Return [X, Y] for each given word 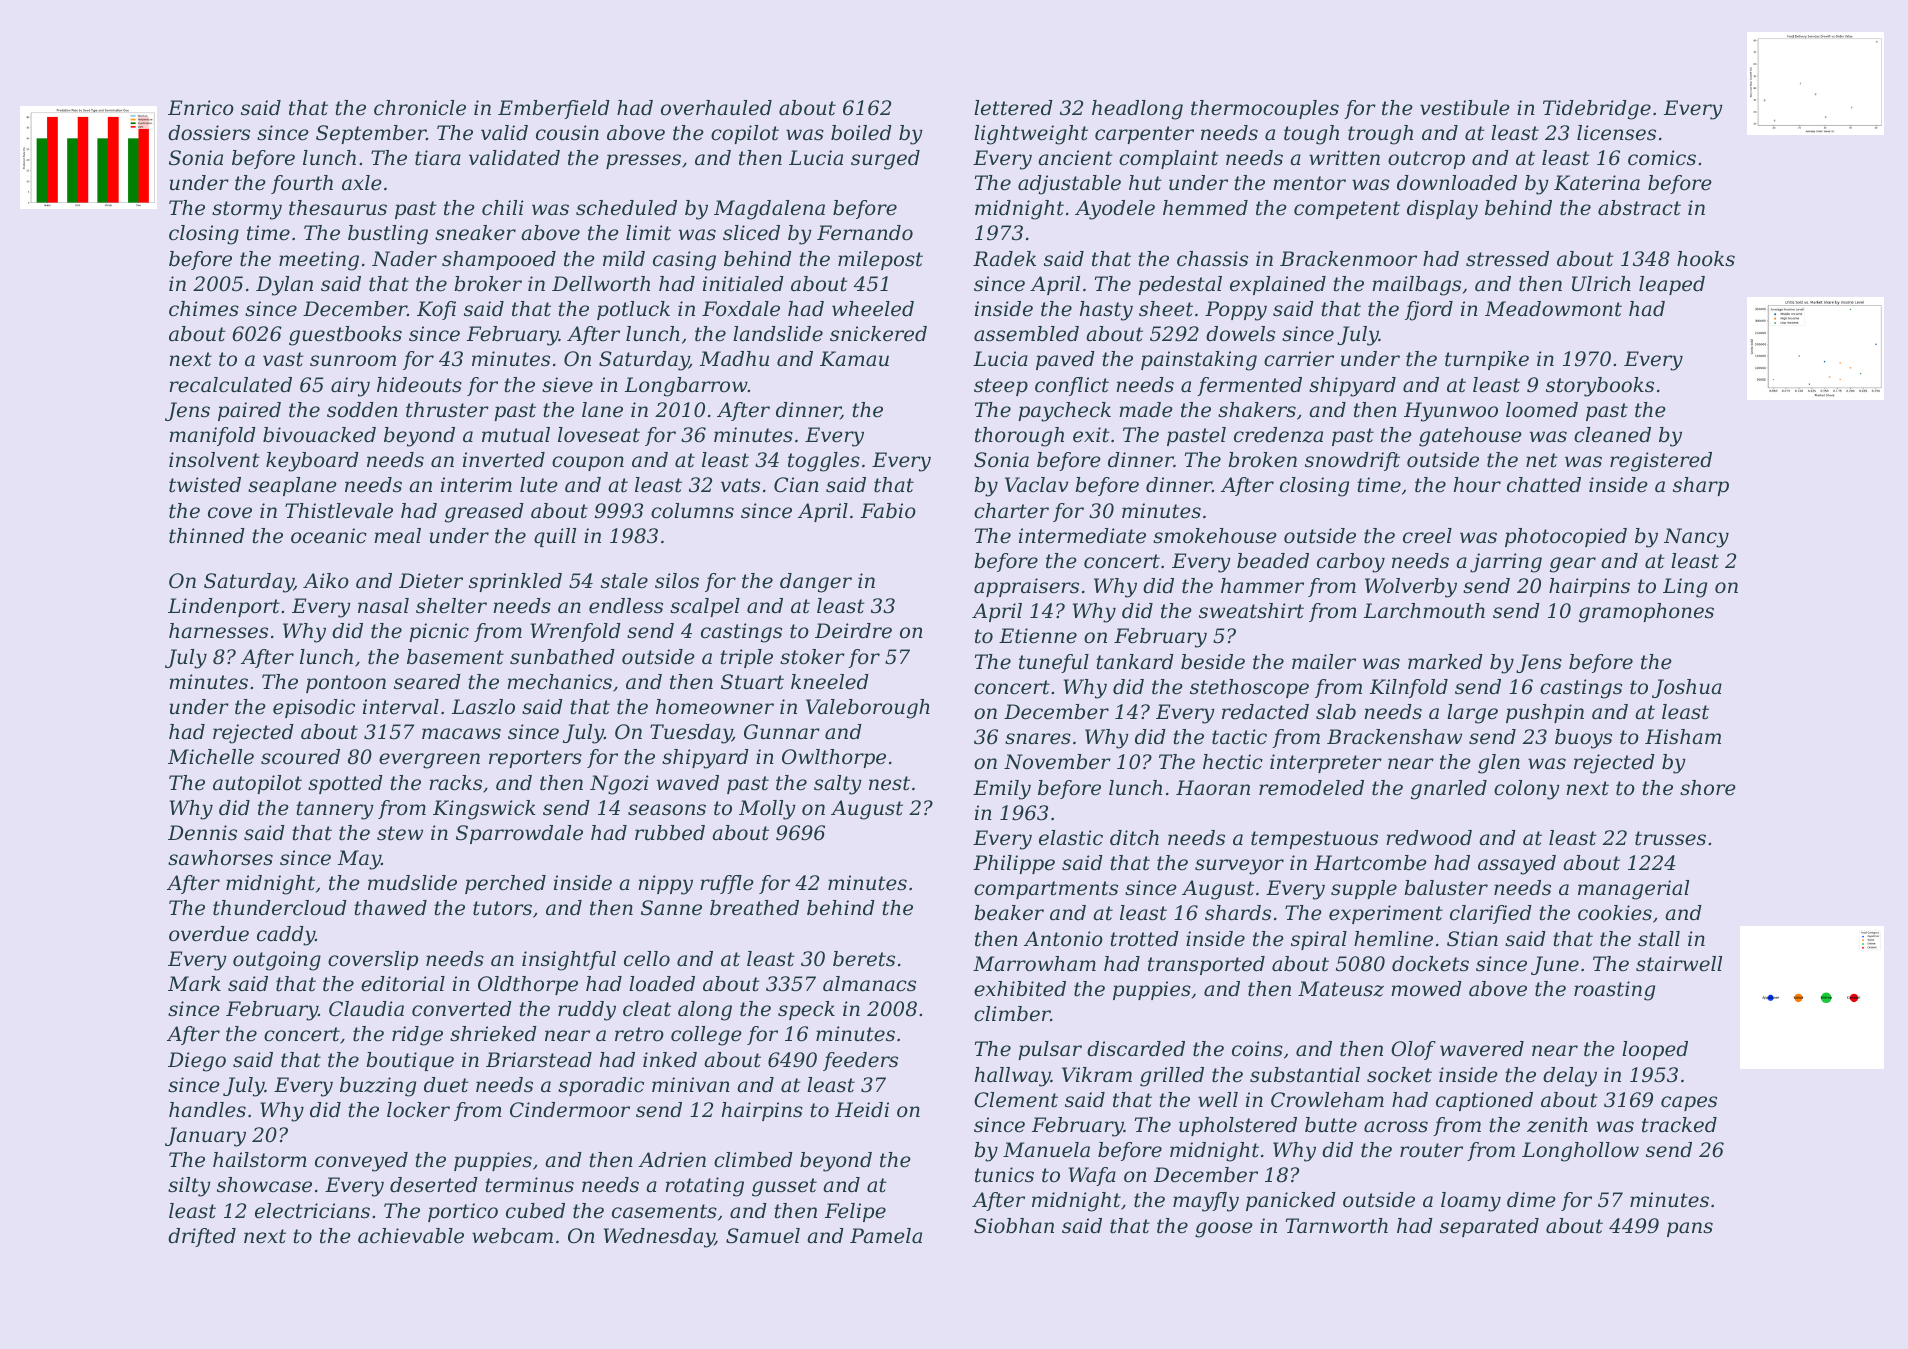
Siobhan [1014, 1226]
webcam [512, 1236]
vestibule [1465, 108]
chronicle [420, 108]
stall [1659, 939]
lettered [1013, 108]
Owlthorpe [834, 758]
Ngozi [619, 785]
